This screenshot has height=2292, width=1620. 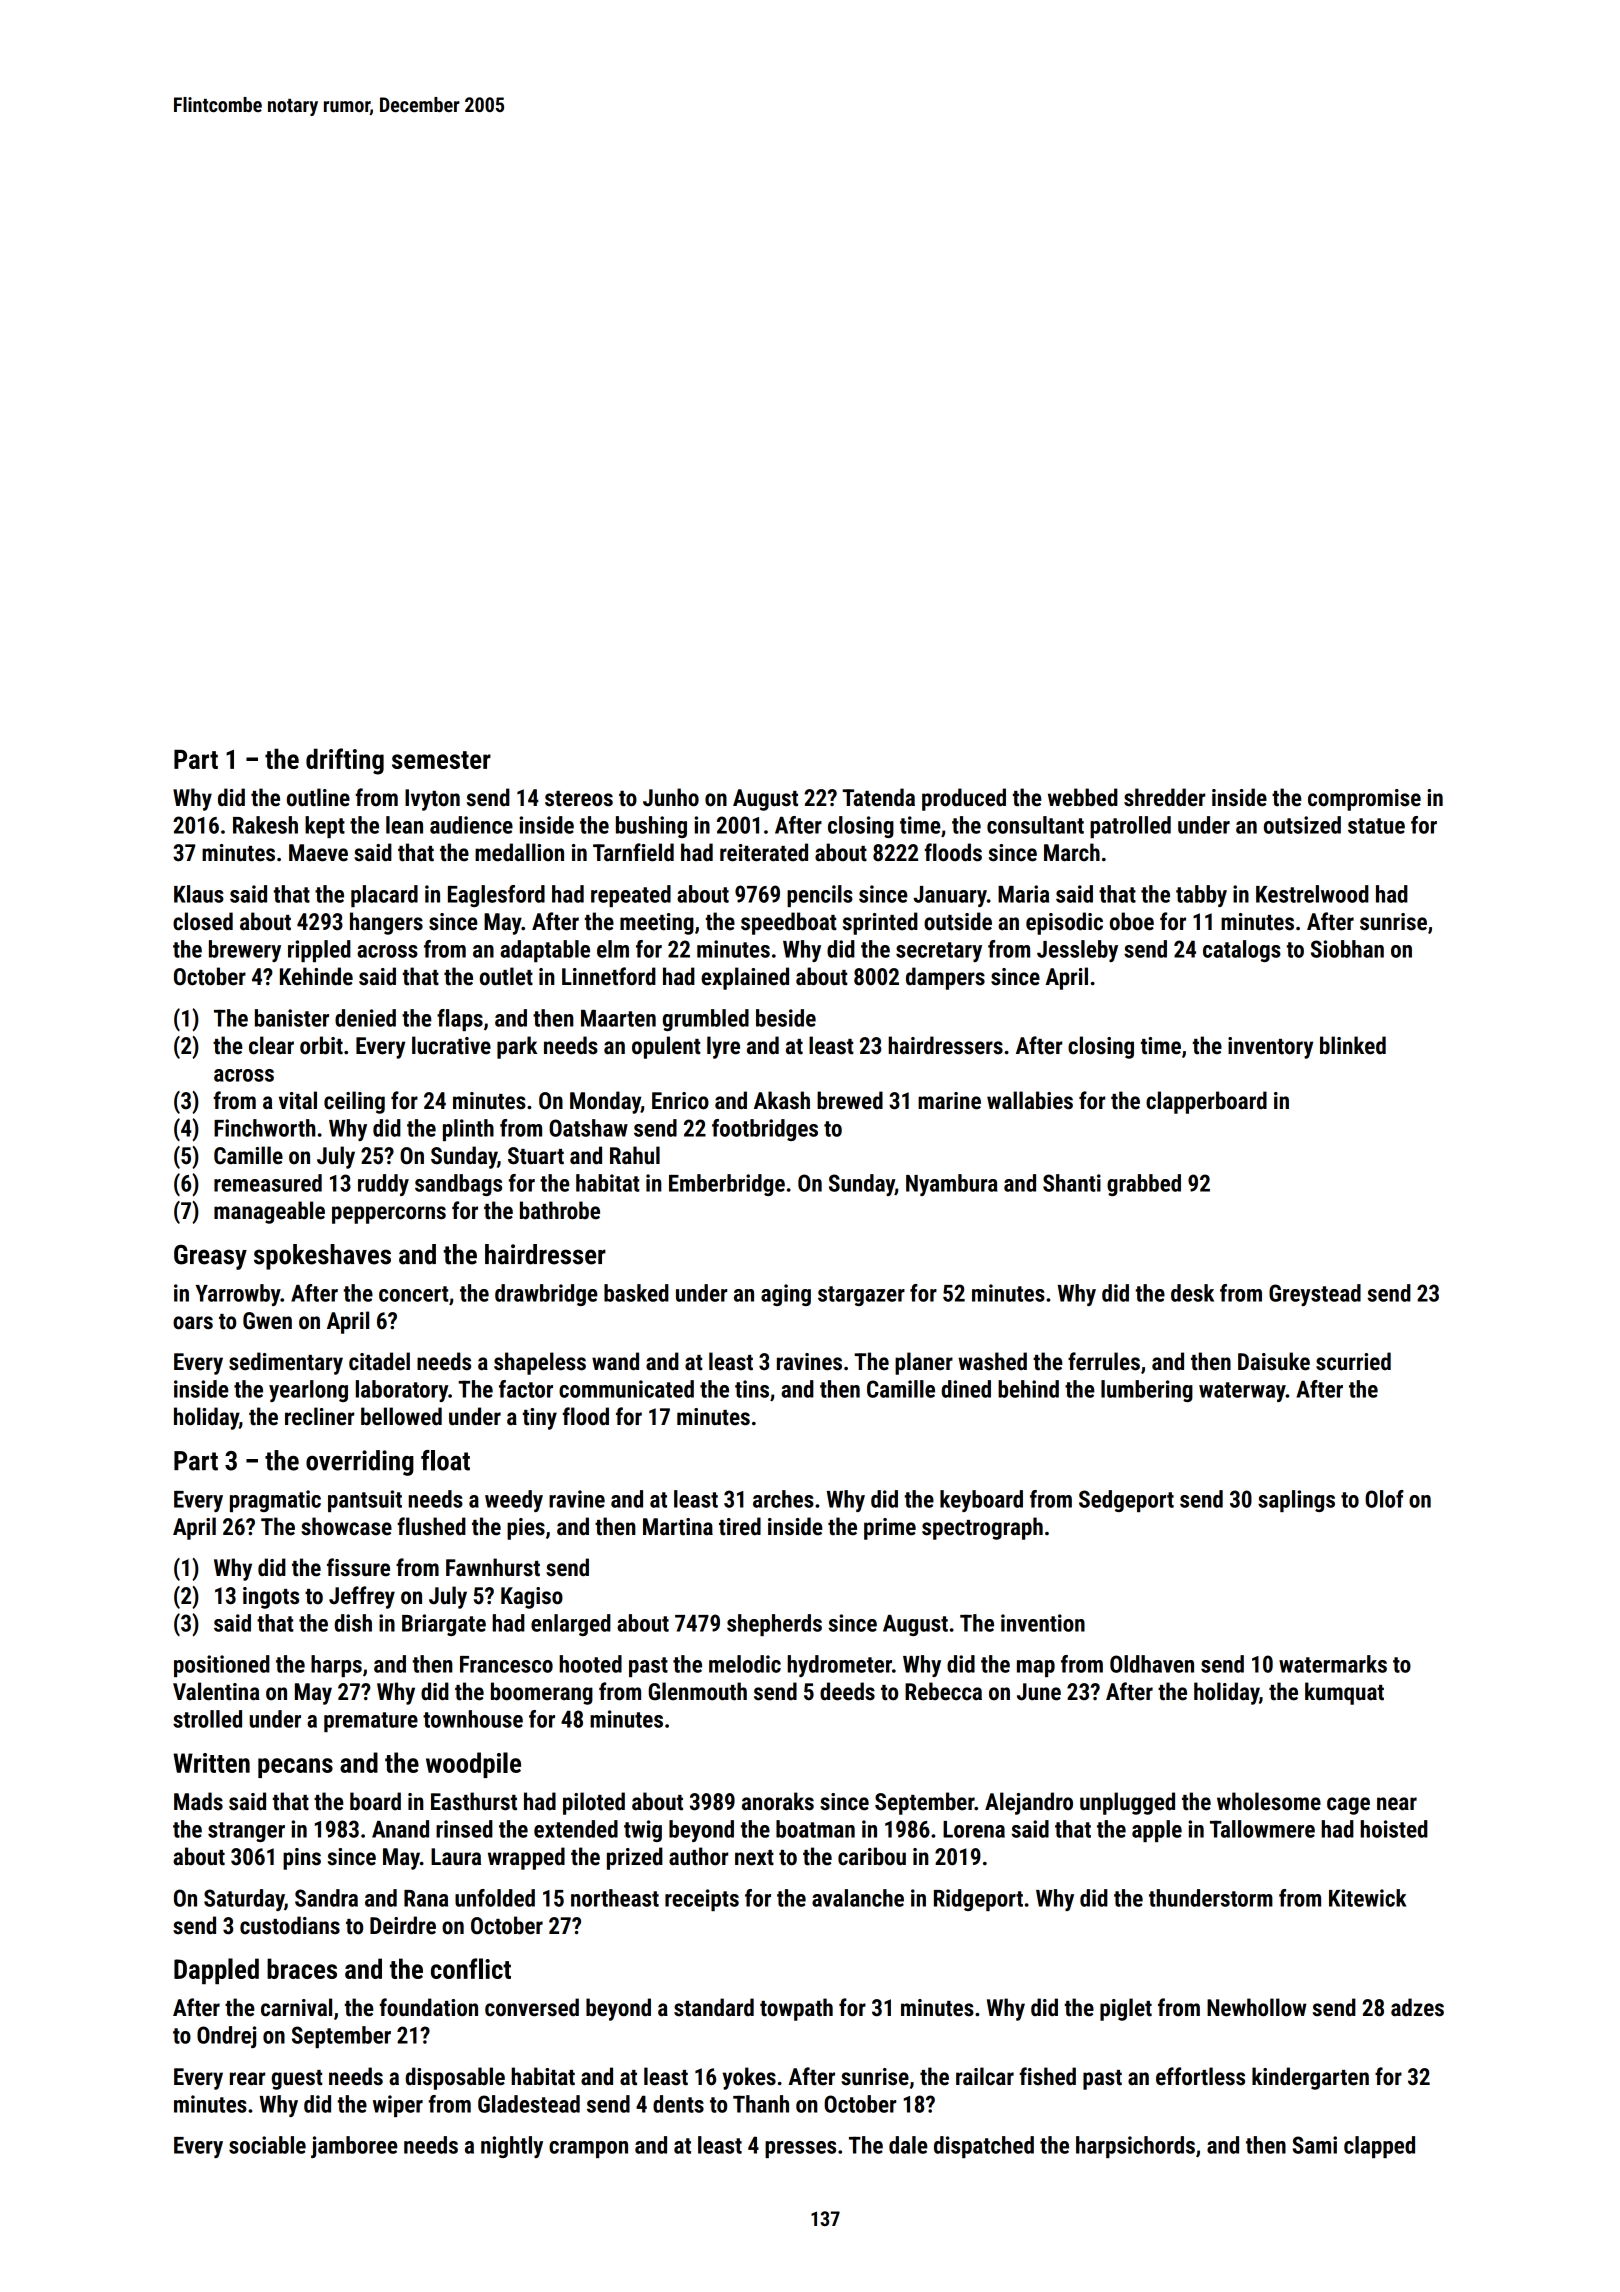 What do you see at coordinates (247, 2079) in the screenshot?
I see `rear` at bounding box center [247, 2079].
